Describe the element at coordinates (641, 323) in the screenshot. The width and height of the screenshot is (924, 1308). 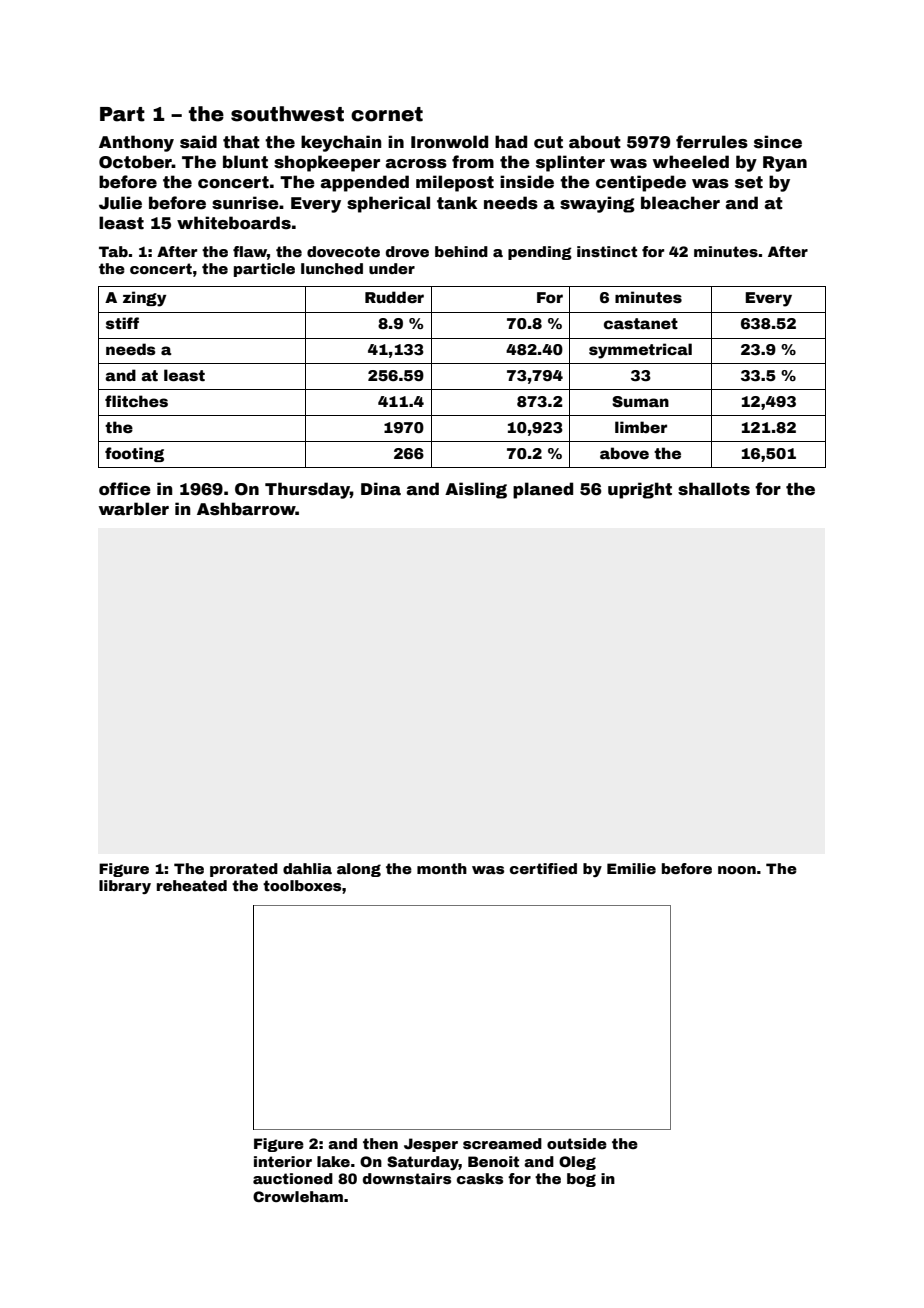
I see `castanet` at that location.
